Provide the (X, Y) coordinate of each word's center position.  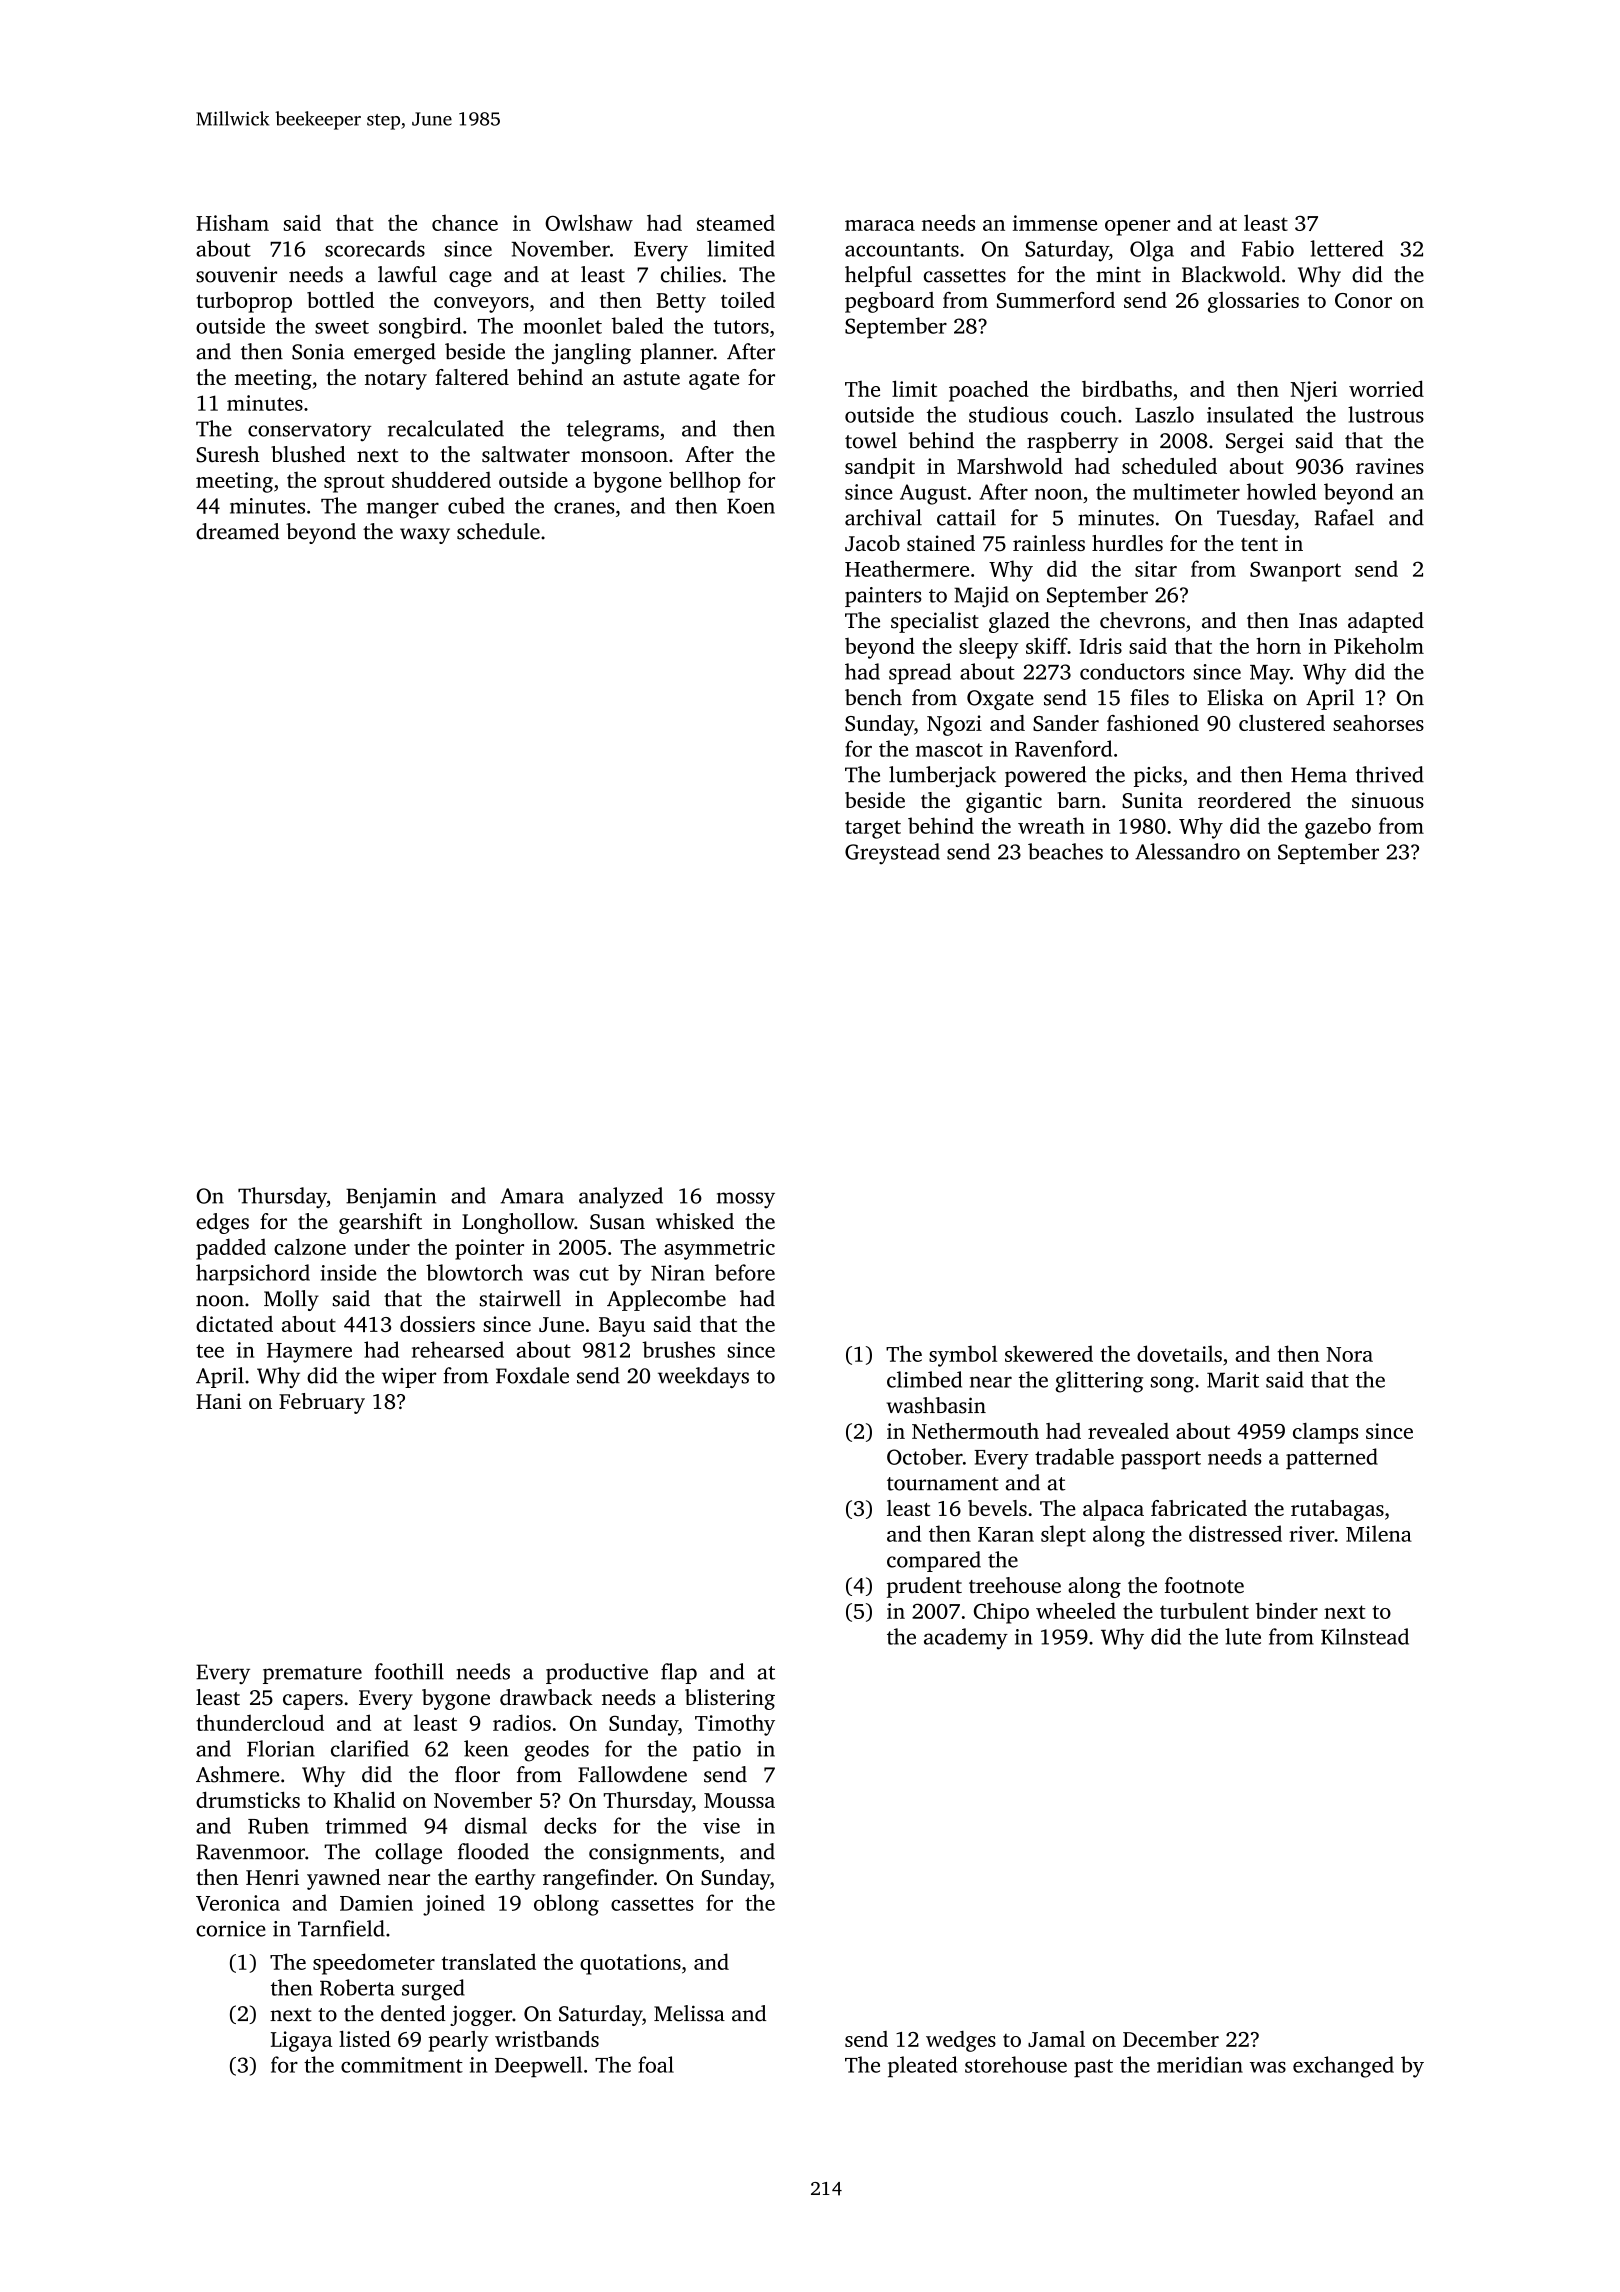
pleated (922, 2066)
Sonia (318, 352)
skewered (1049, 1353)
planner (676, 353)
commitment (402, 2065)
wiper (409, 1378)
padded (231, 1249)
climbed (924, 1379)
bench (873, 697)
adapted (1386, 622)
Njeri (1313, 391)
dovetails (1179, 1353)
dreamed (237, 531)
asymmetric (719, 1249)
